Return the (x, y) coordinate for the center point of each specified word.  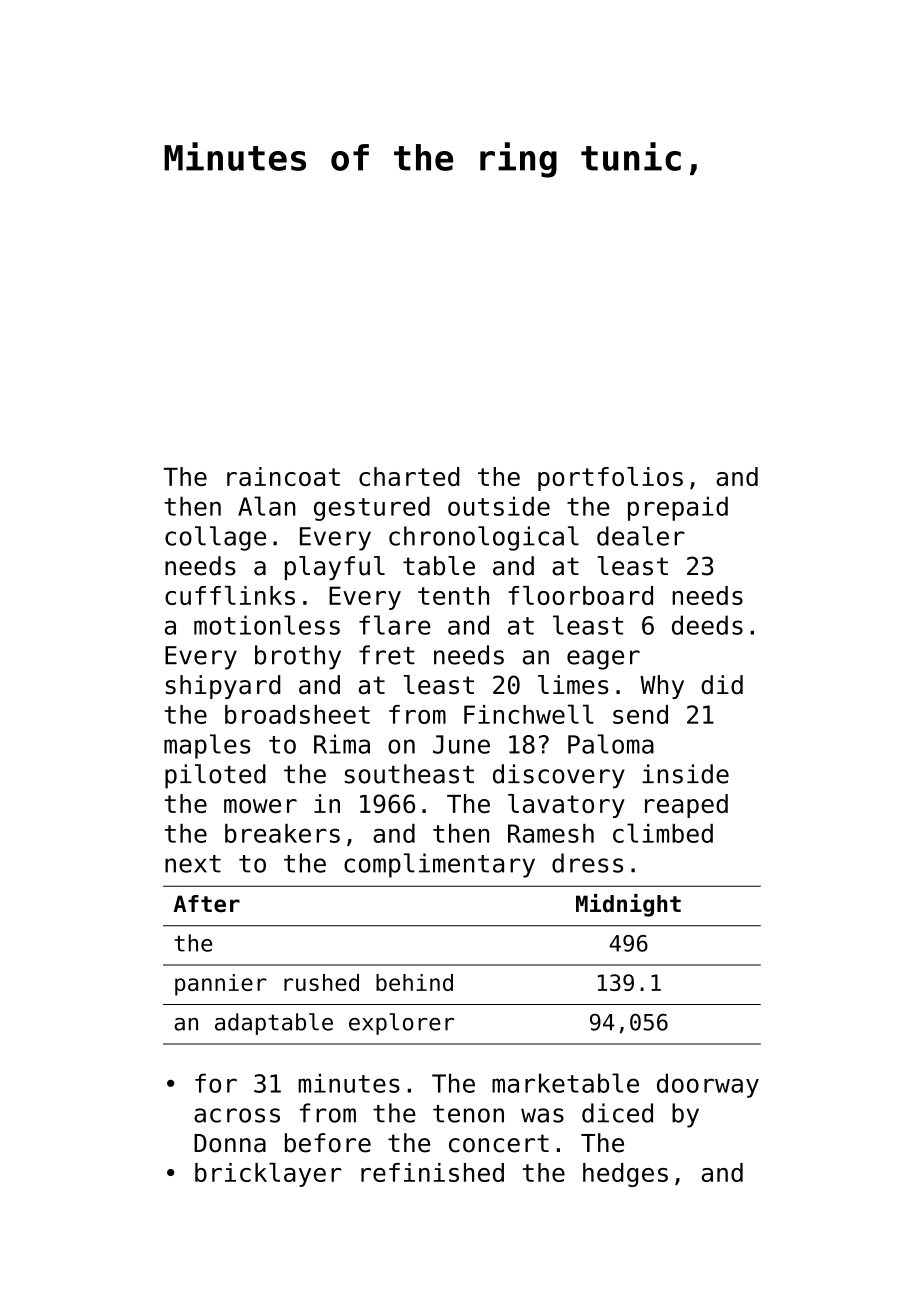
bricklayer (268, 1175)
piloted (215, 776)
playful (335, 568)
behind (414, 982)
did (722, 685)
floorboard (580, 595)
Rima (342, 744)
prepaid (678, 508)
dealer (641, 536)
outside (499, 506)
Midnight (628, 905)
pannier (221, 985)
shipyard (223, 687)
